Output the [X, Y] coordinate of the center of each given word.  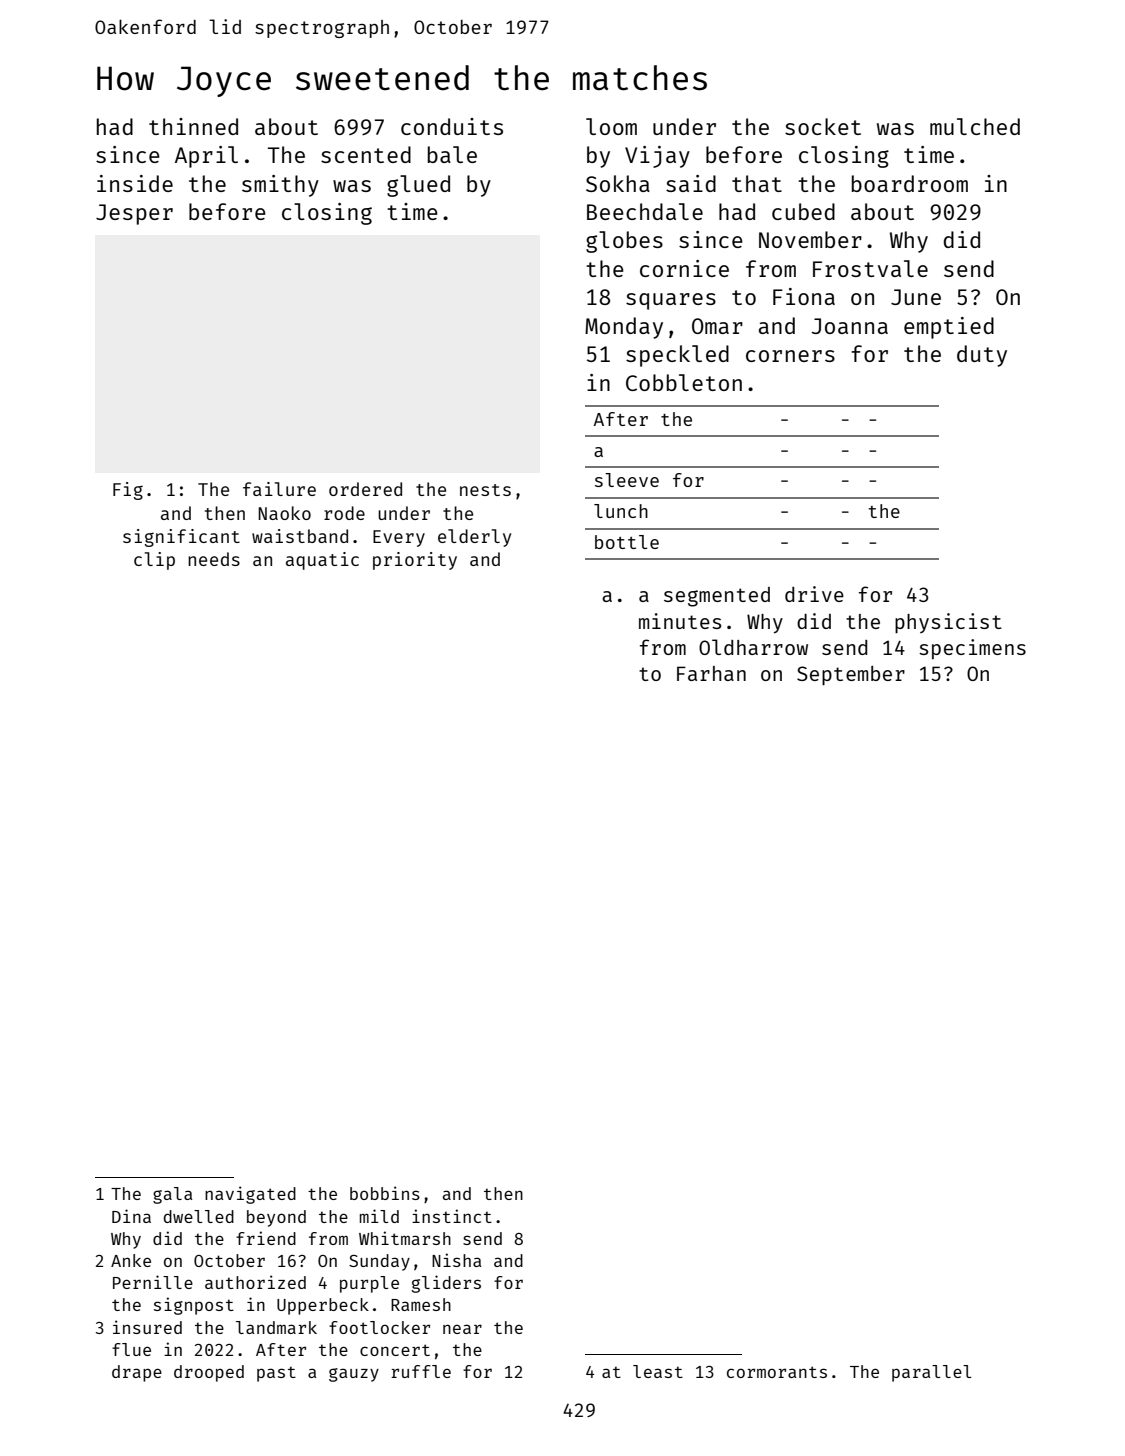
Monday [624, 328]
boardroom [910, 183]
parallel [931, 1373]
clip [154, 561]
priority [415, 561]
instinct [452, 1216]
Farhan [711, 673]
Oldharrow [753, 647]
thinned [193, 126]
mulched [975, 126]
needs [214, 559]
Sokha [618, 183]
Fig [128, 491]
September [851, 675]
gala [172, 1195]
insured [147, 1327]
